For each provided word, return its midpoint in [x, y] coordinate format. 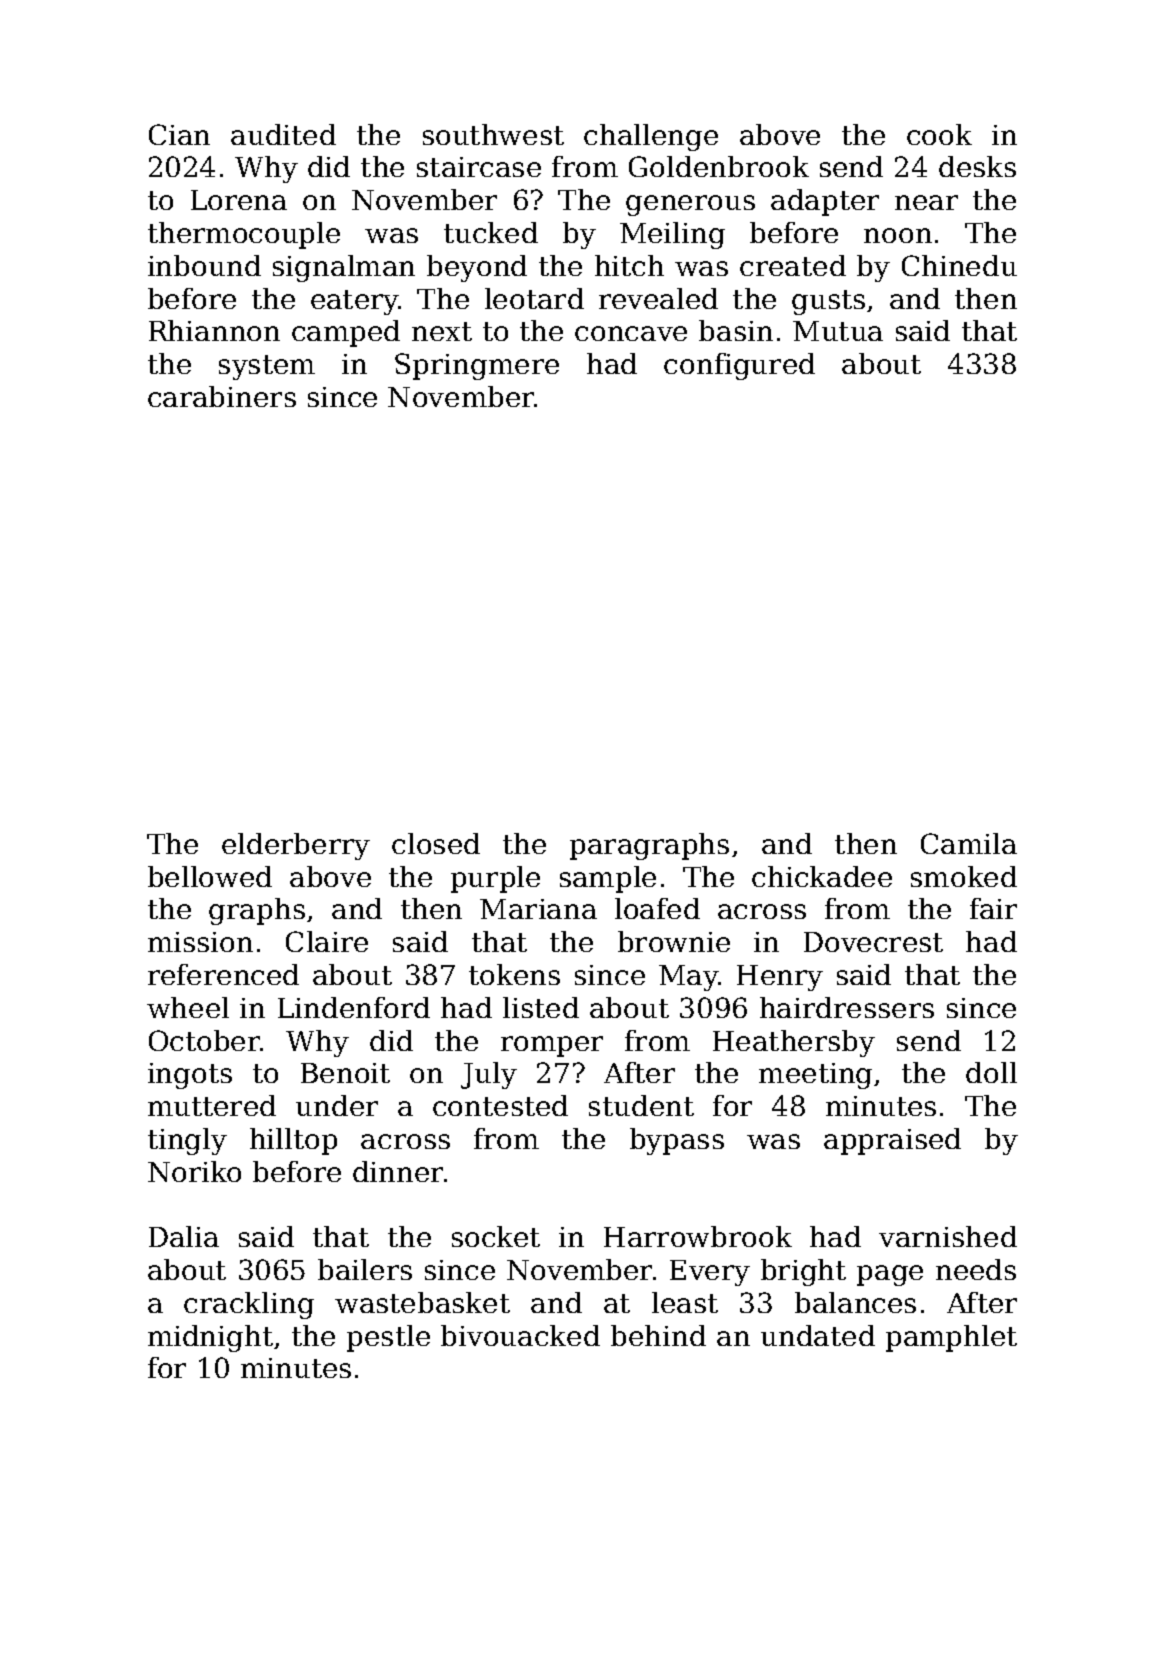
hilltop [293, 1141]
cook [939, 134]
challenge [651, 137]
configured [739, 366]
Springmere [477, 366]
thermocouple [244, 235]
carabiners [222, 396]
